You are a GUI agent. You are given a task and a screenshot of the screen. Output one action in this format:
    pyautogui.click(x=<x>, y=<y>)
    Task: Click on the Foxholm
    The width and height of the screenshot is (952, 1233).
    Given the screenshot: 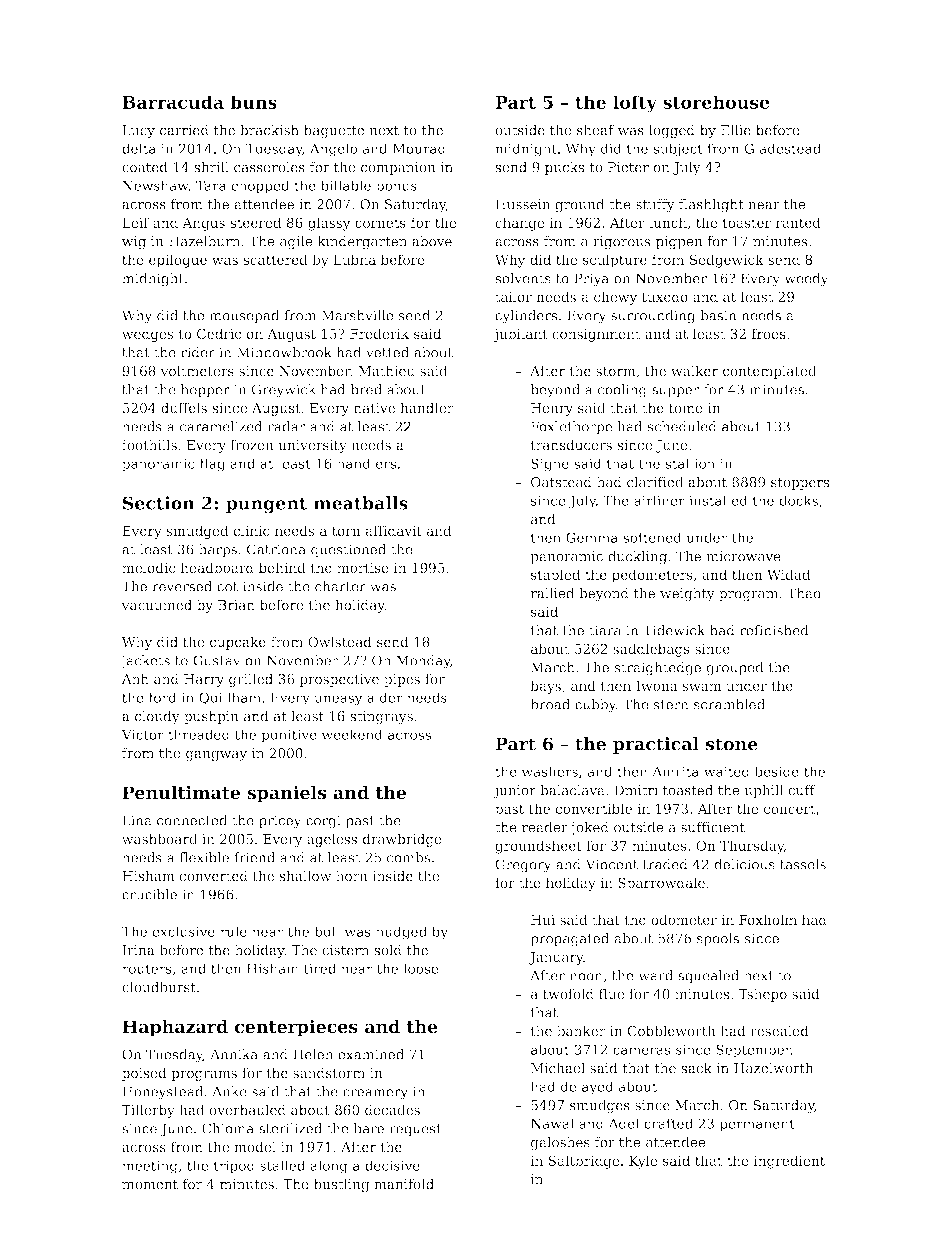 What is the action you would take?
    pyautogui.click(x=768, y=919)
